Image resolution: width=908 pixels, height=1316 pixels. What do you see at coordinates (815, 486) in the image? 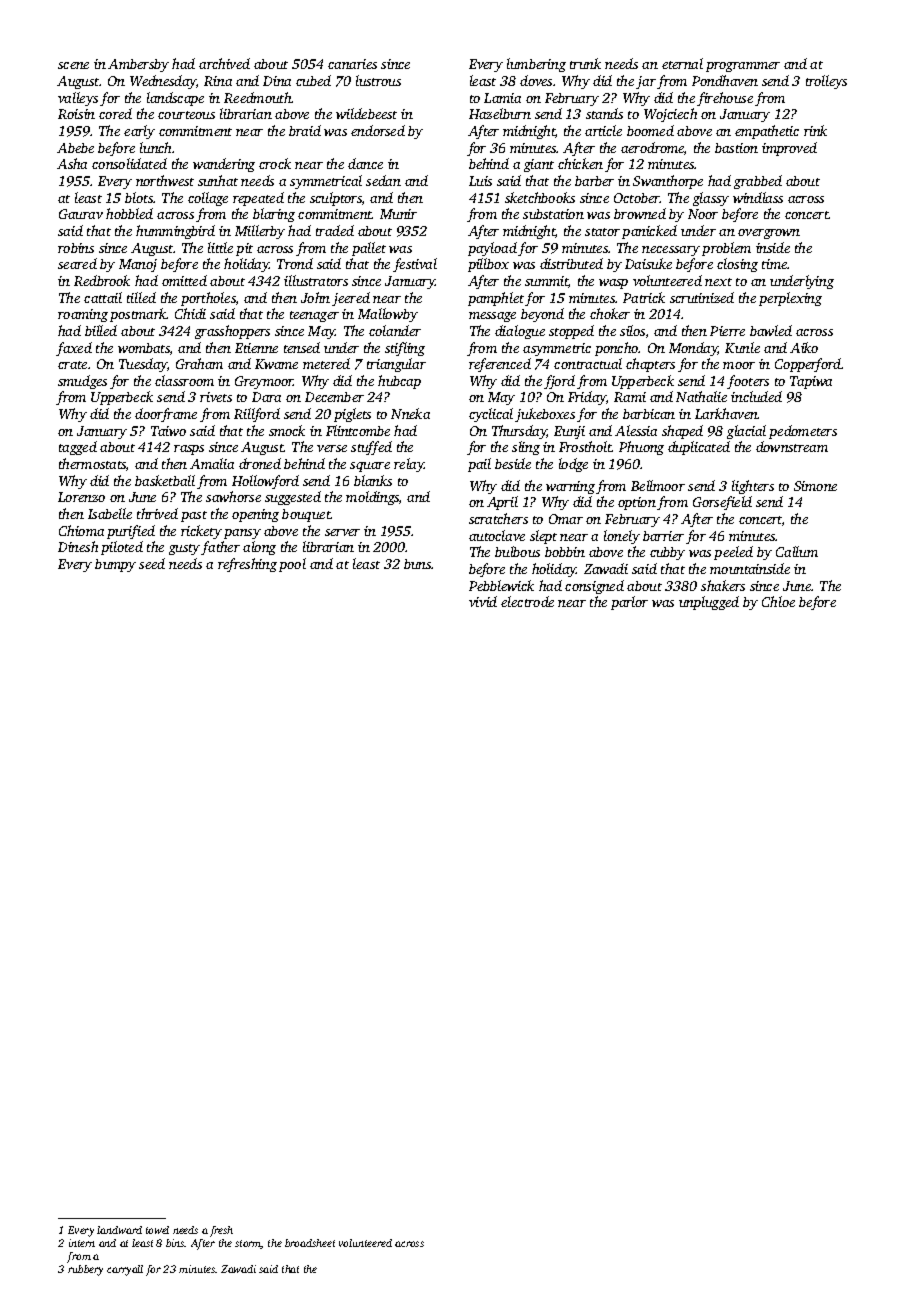
I see `Simone` at bounding box center [815, 486].
